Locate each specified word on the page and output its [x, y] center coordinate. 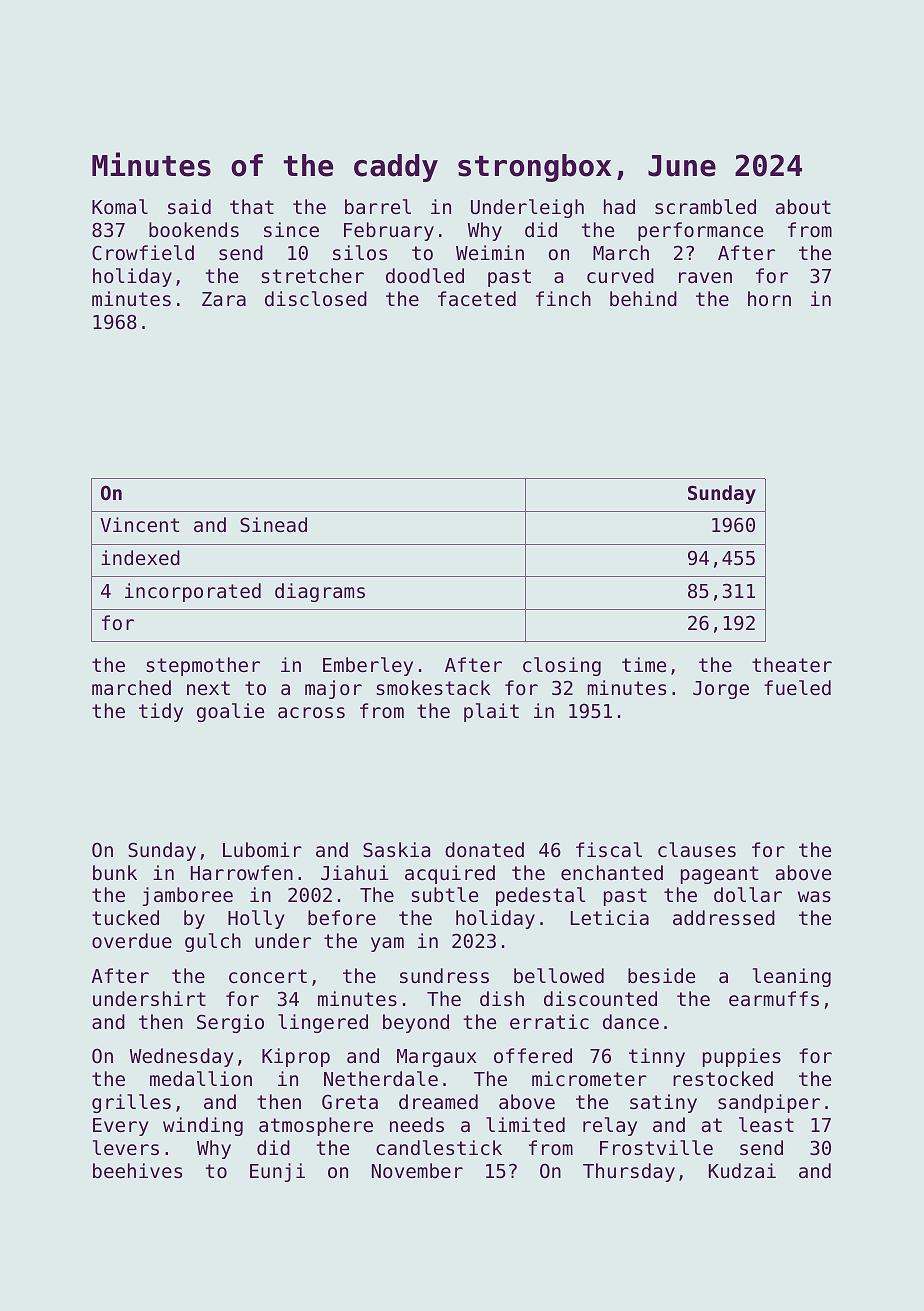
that [252, 206]
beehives [137, 1170]
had [619, 206]
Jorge [721, 690]
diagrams [320, 592]
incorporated [193, 592]
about [803, 206]
